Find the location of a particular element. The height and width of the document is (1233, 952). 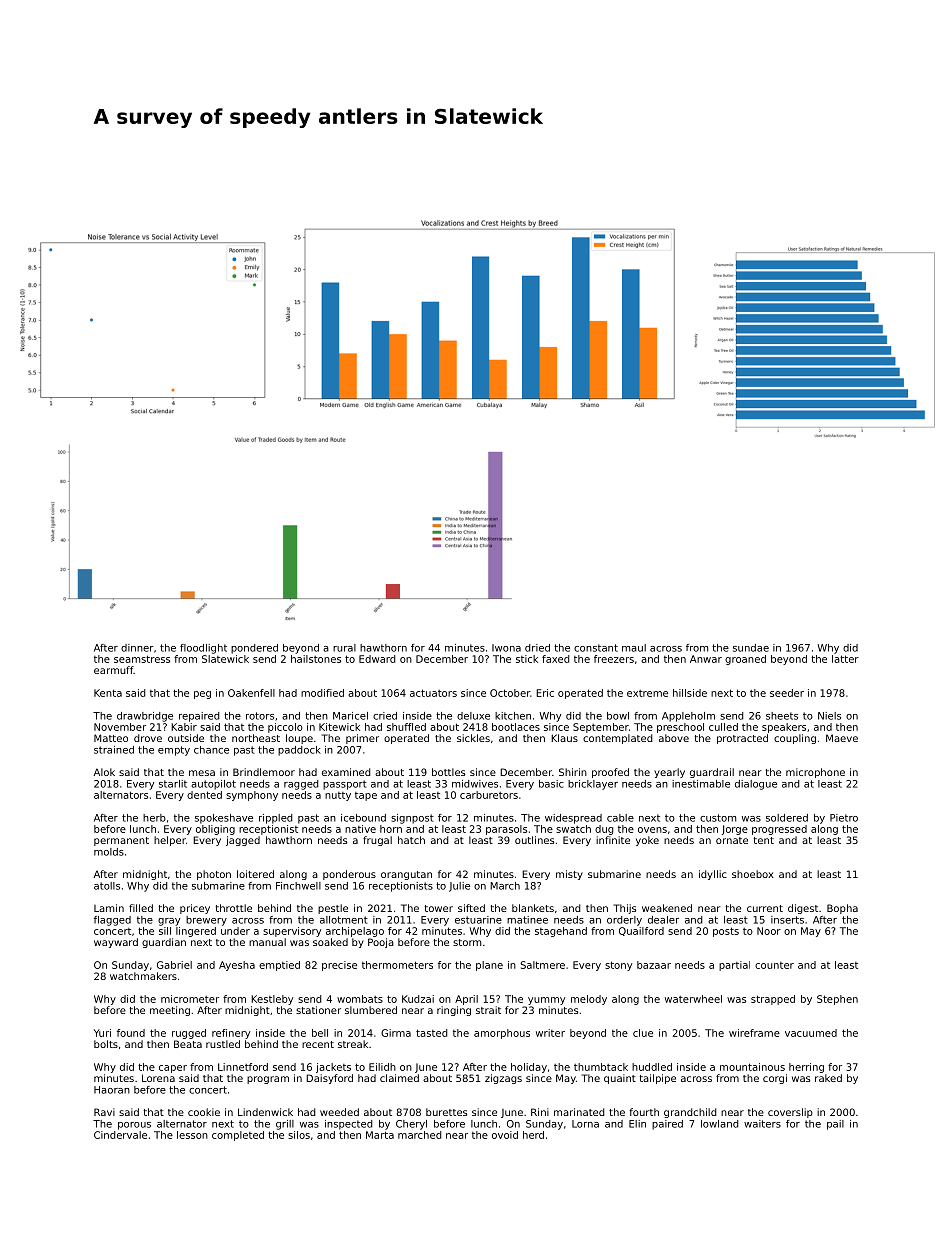

progressed is located at coordinates (779, 830).
